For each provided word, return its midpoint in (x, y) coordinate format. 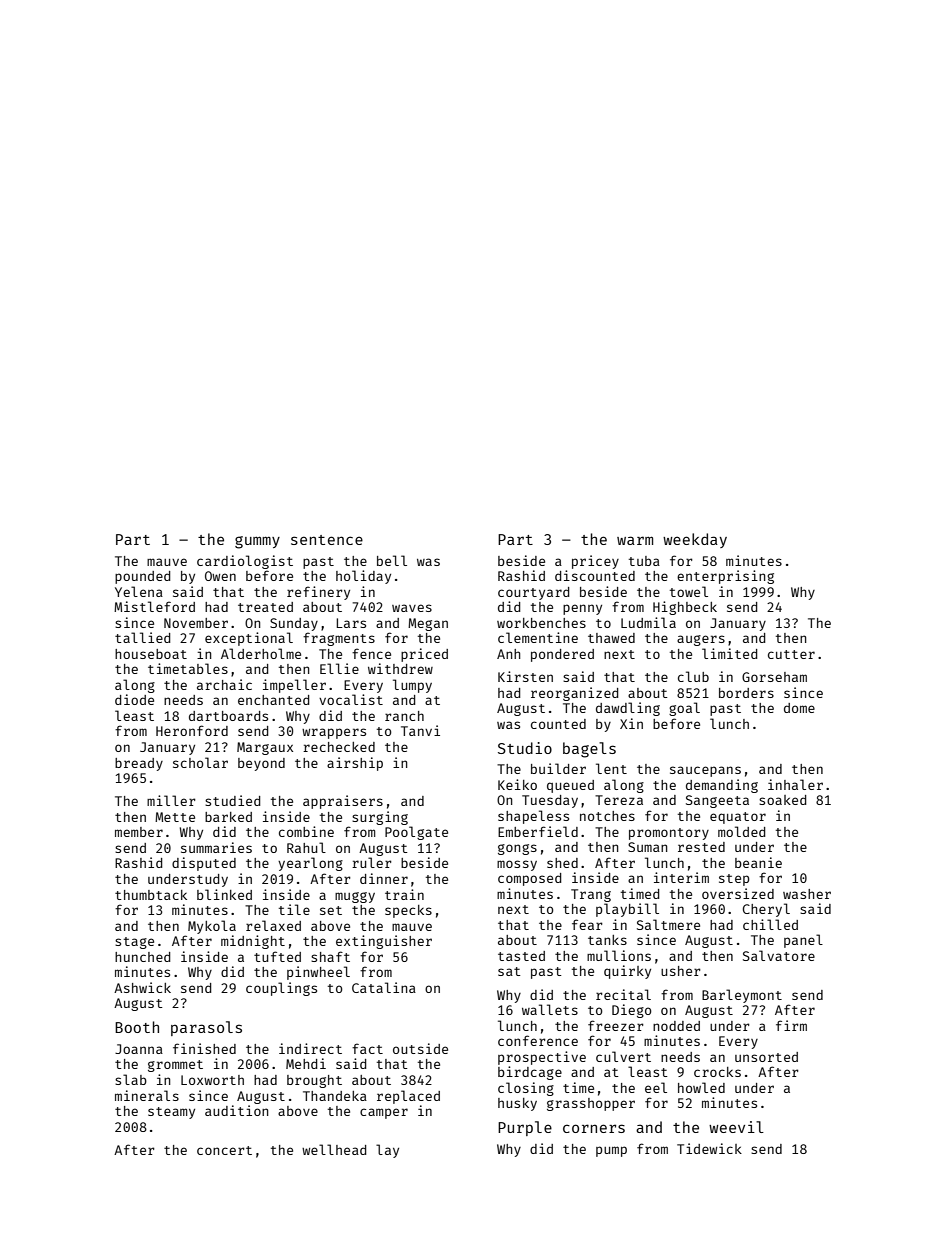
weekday (695, 540)
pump (611, 1151)
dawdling (628, 709)
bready (139, 764)
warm (635, 540)
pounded (142, 577)
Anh (508, 654)
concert (224, 1150)
